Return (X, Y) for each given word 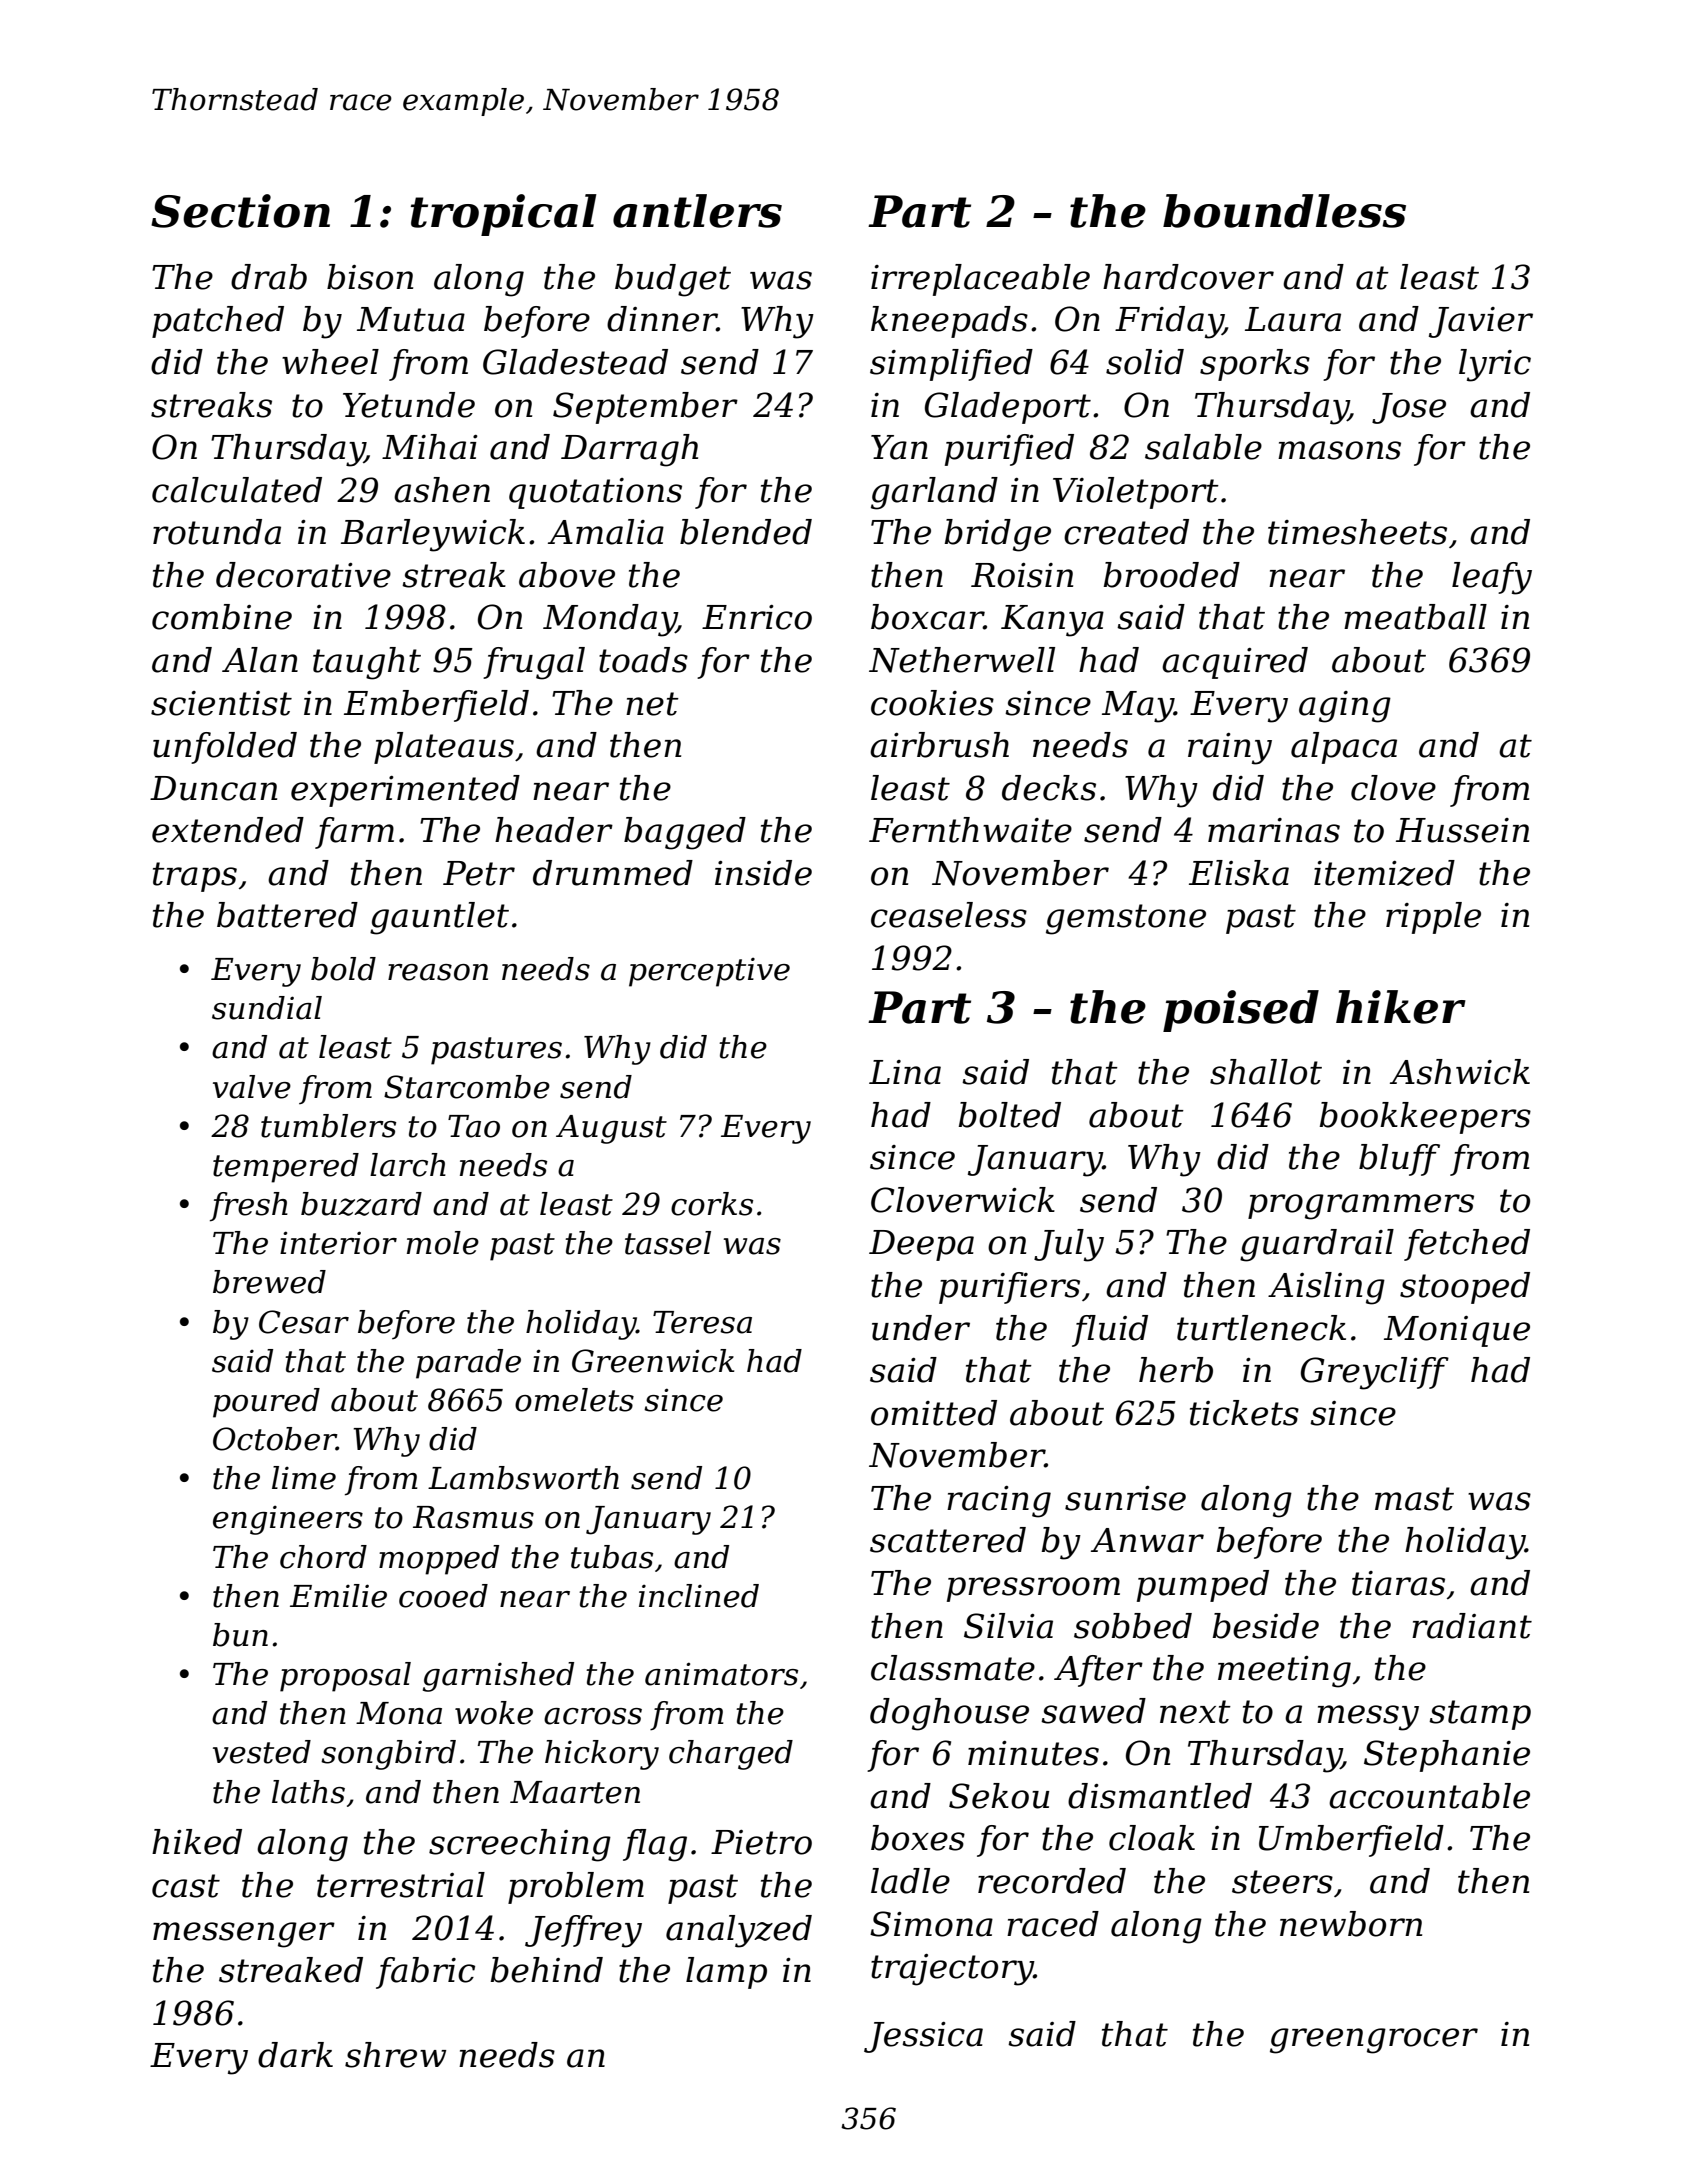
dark (295, 2055)
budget (673, 280)
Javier (1481, 322)
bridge (998, 535)
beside (1266, 1626)
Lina (905, 1072)
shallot (1266, 1072)
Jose (1409, 408)
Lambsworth (523, 1478)
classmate (953, 1668)
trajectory (952, 1970)
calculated (237, 490)
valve (252, 1087)
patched (218, 322)
